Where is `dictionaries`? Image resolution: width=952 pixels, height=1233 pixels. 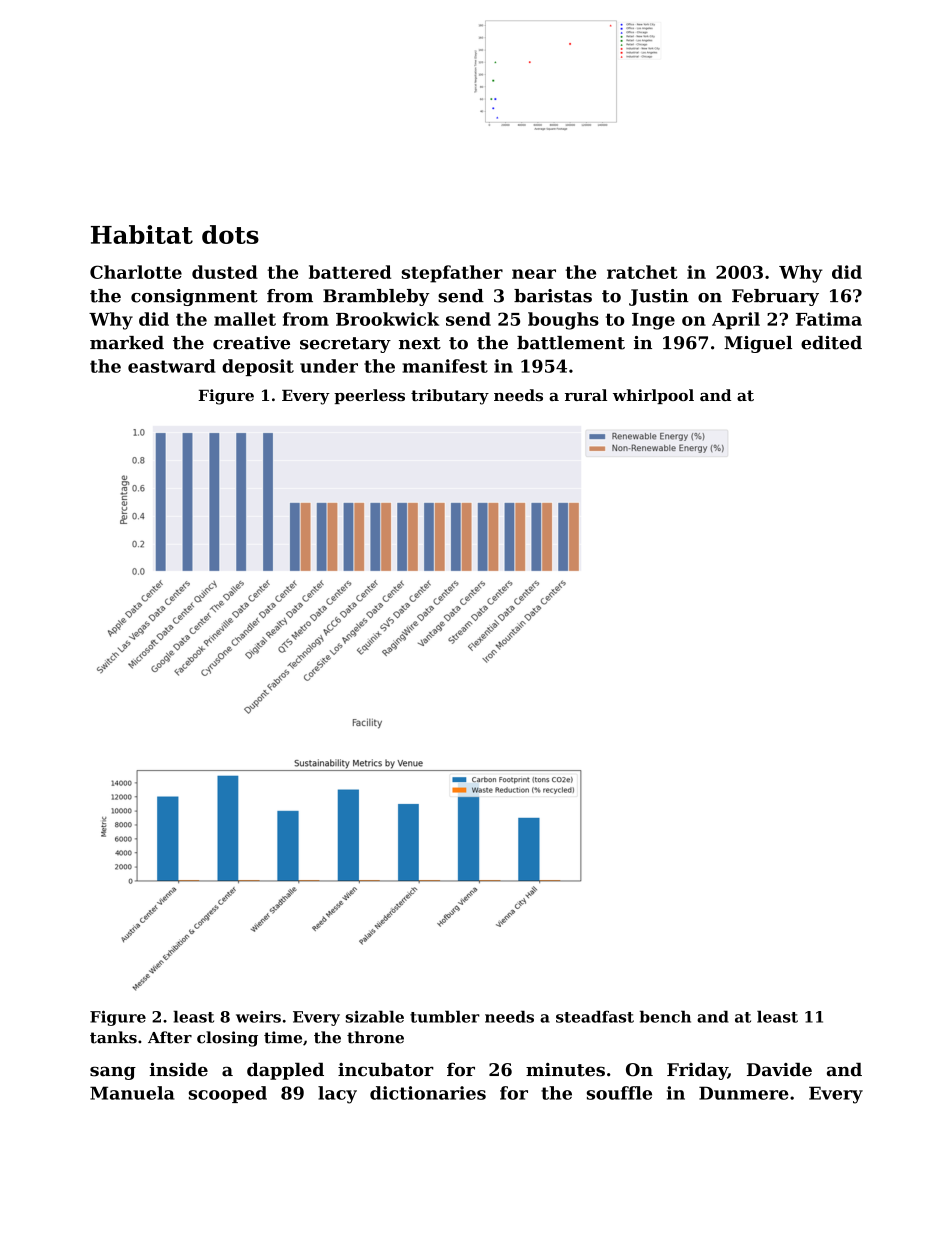
dictionaries is located at coordinates (428, 1093).
